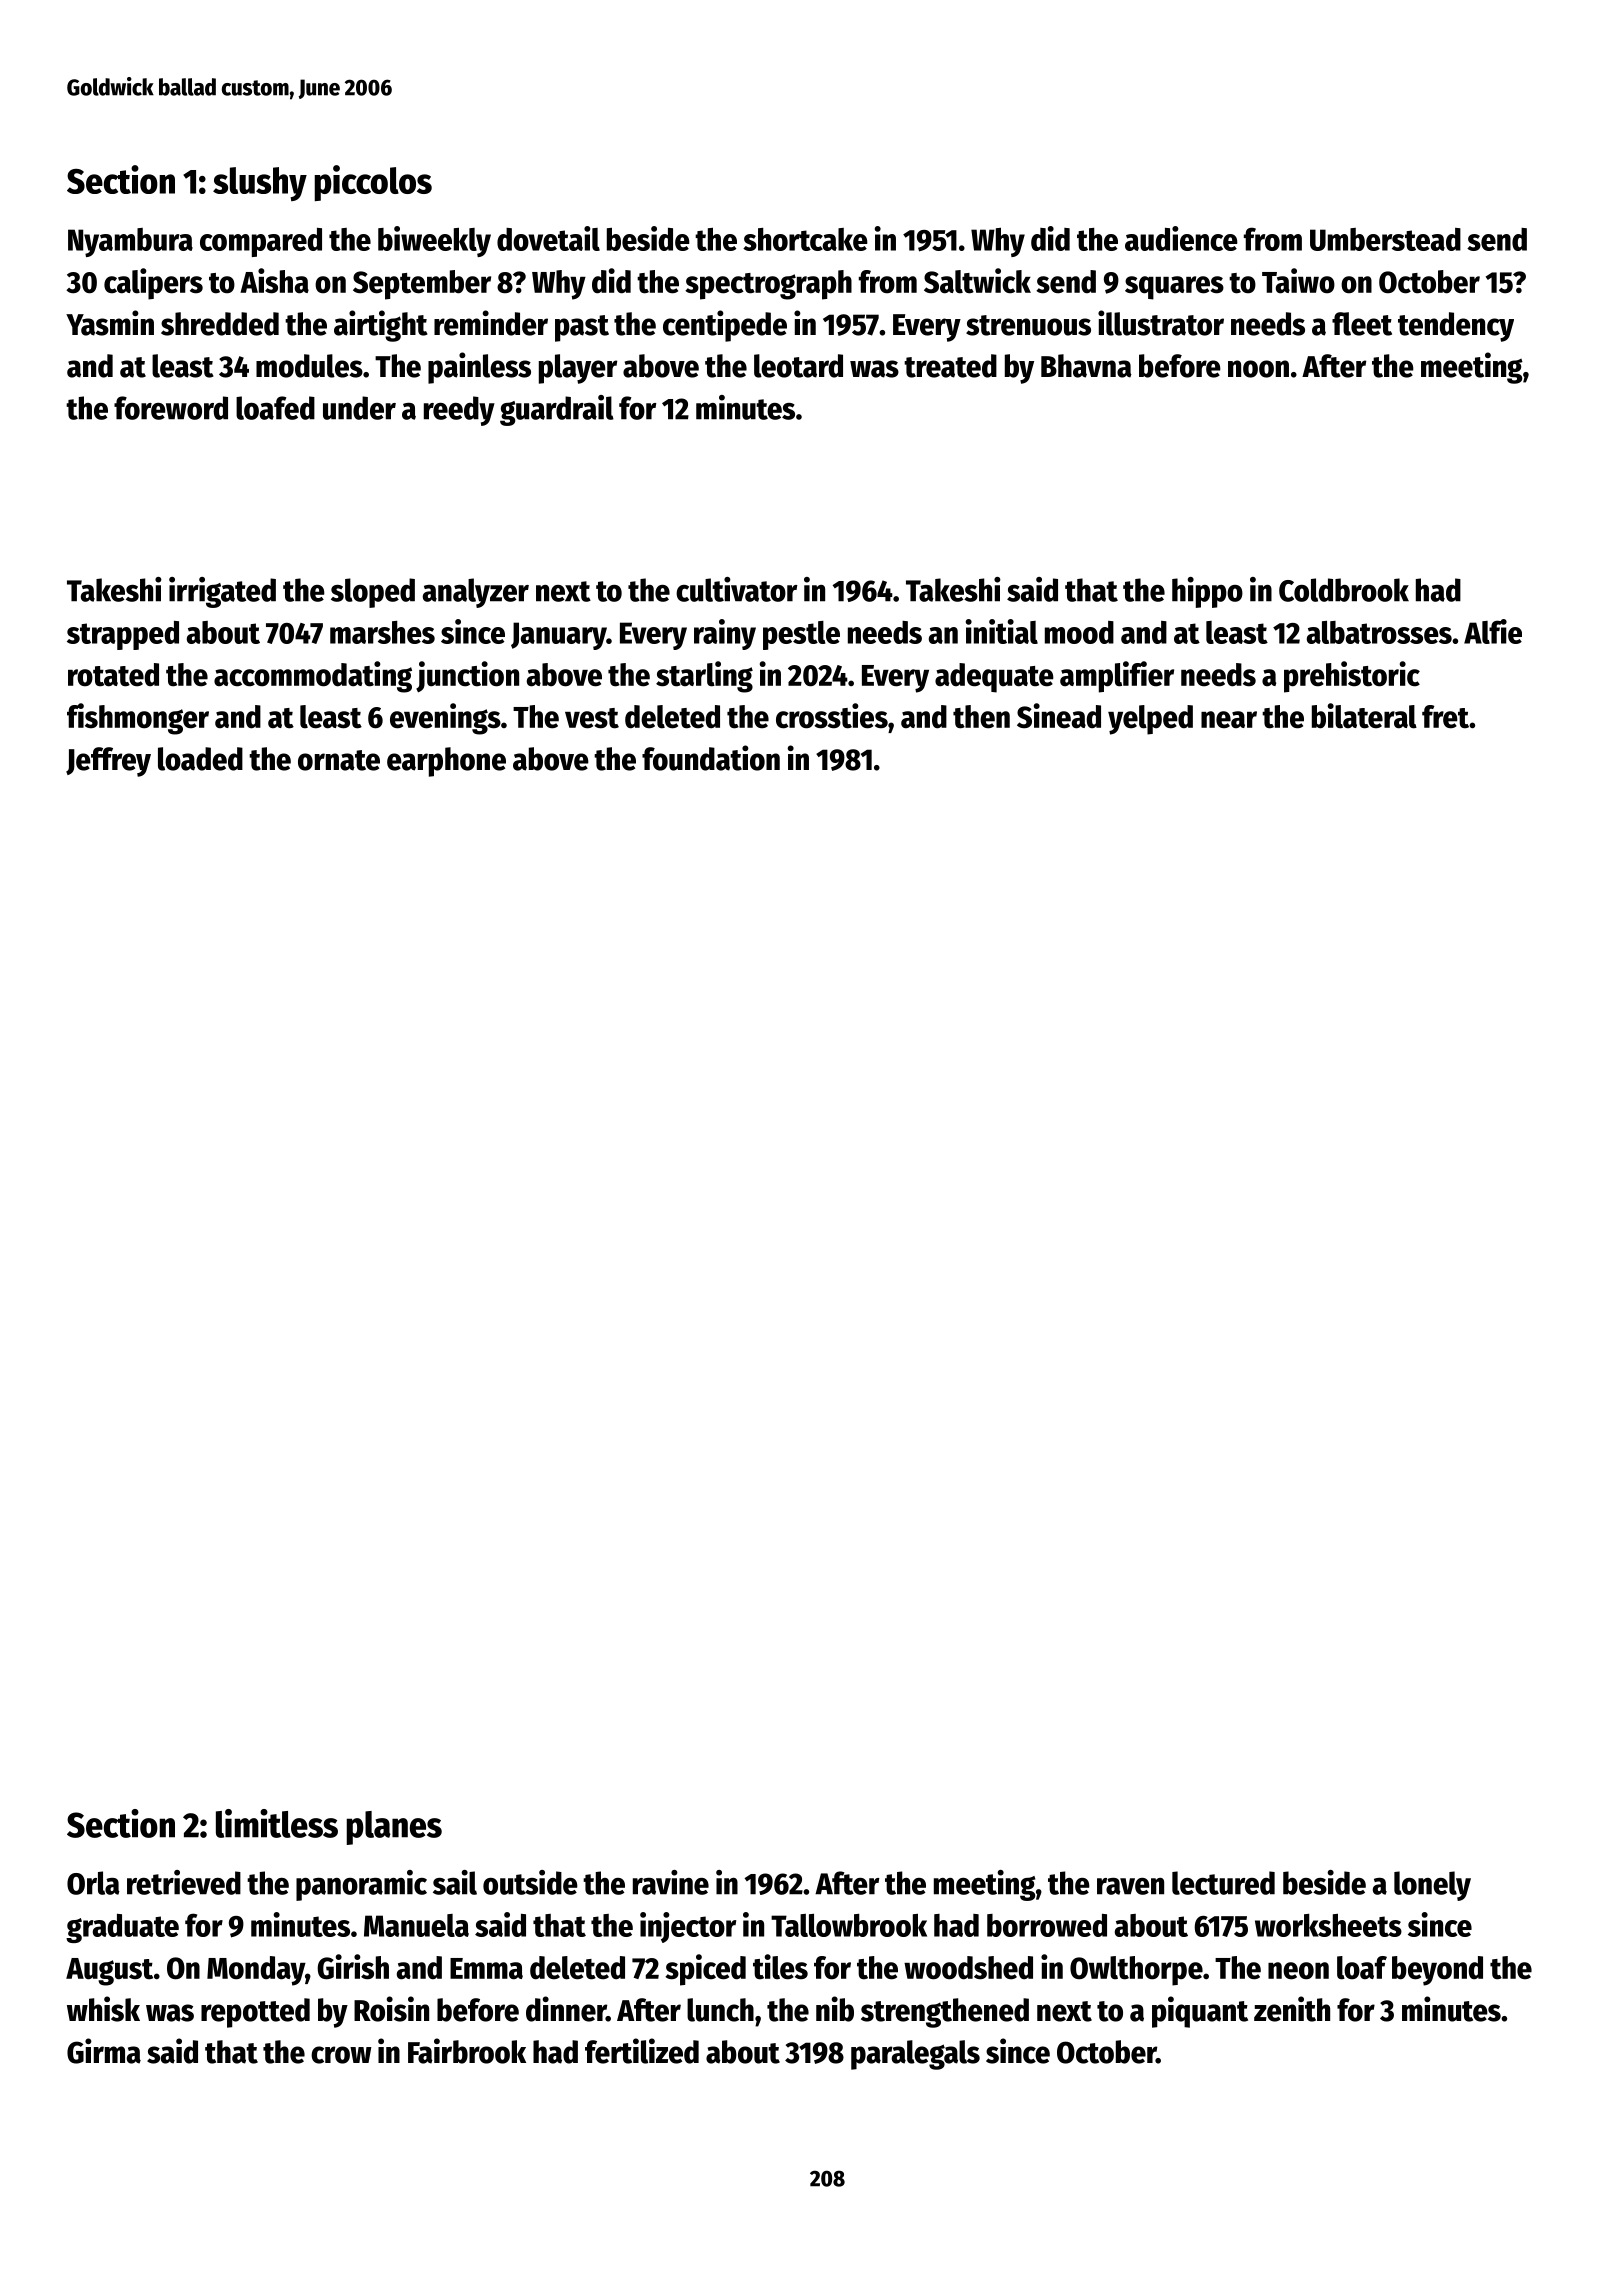 This screenshot has width=1620, height=2292. What do you see at coordinates (446, 762) in the screenshot?
I see `earphone` at bounding box center [446, 762].
